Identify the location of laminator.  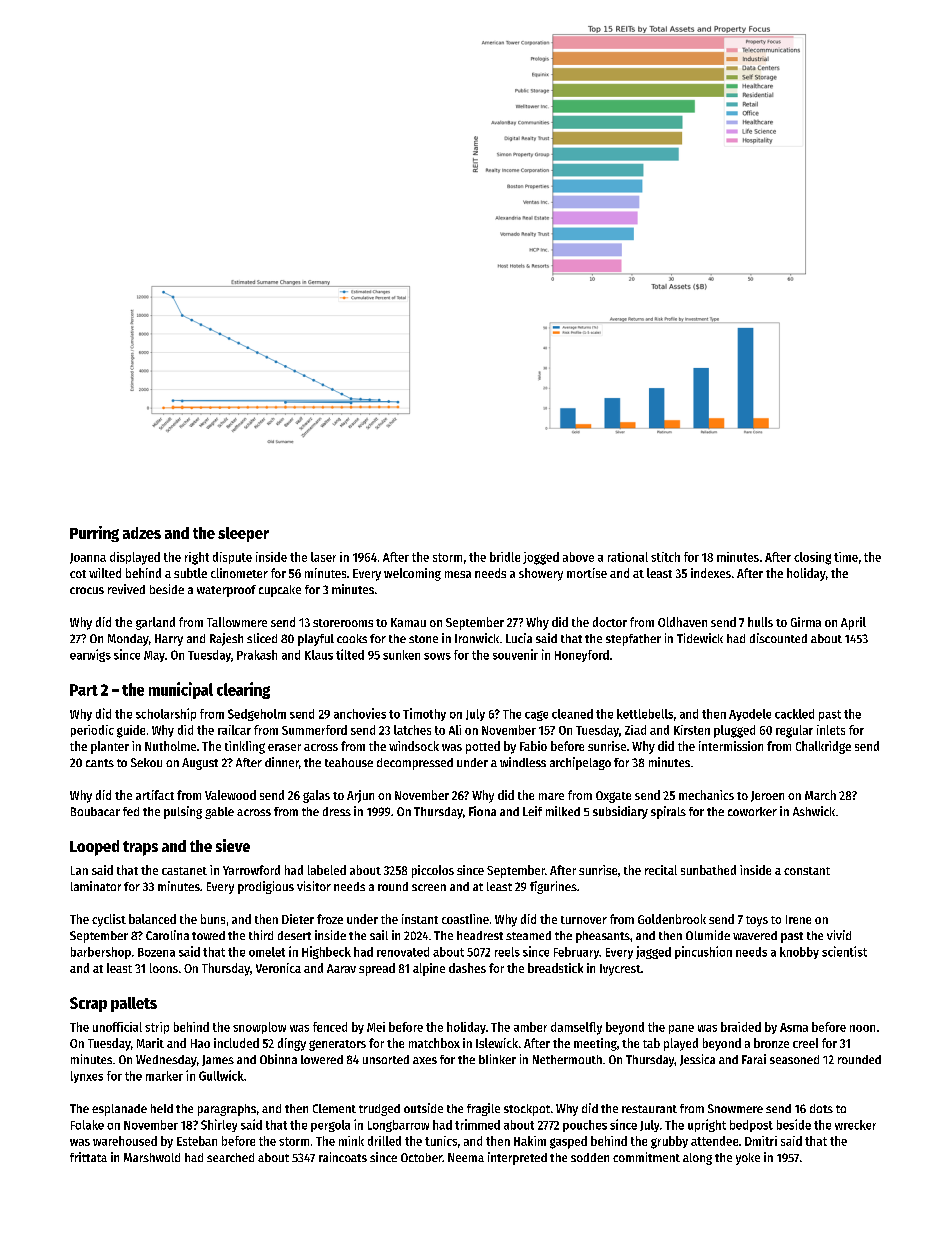
(96, 886).
